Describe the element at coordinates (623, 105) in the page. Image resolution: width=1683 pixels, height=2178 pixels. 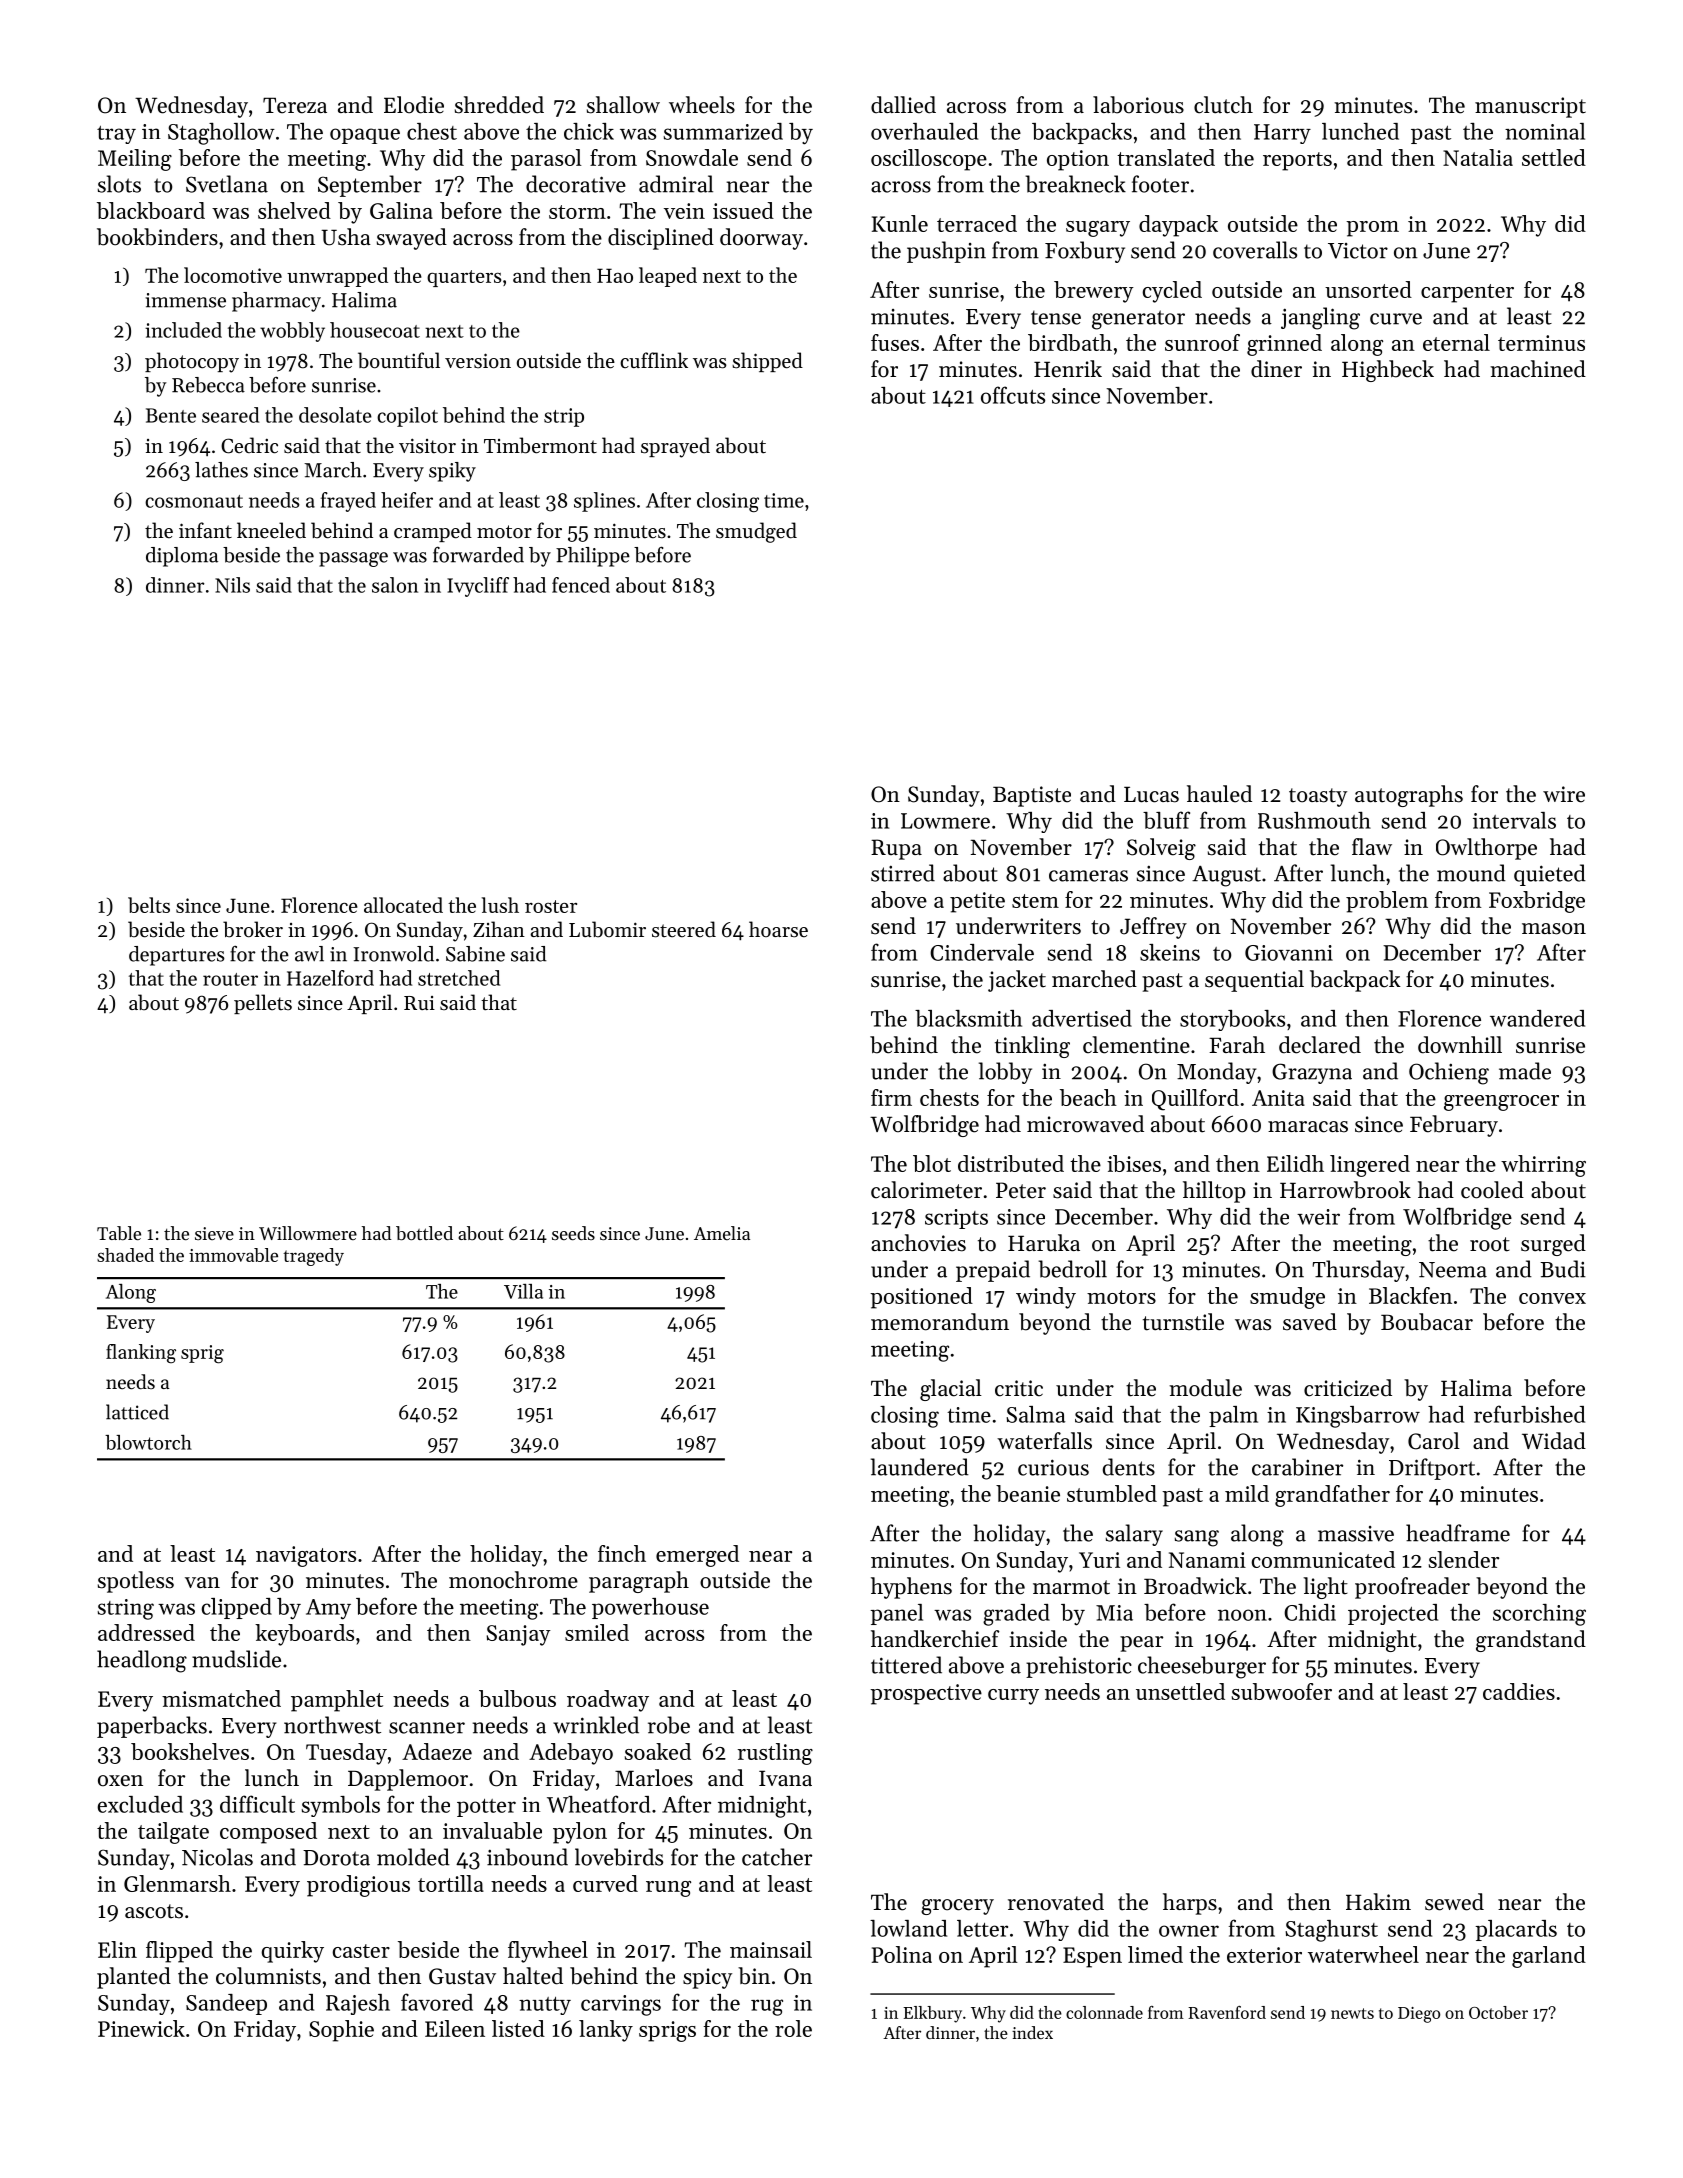
I see `shallow` at that location.
